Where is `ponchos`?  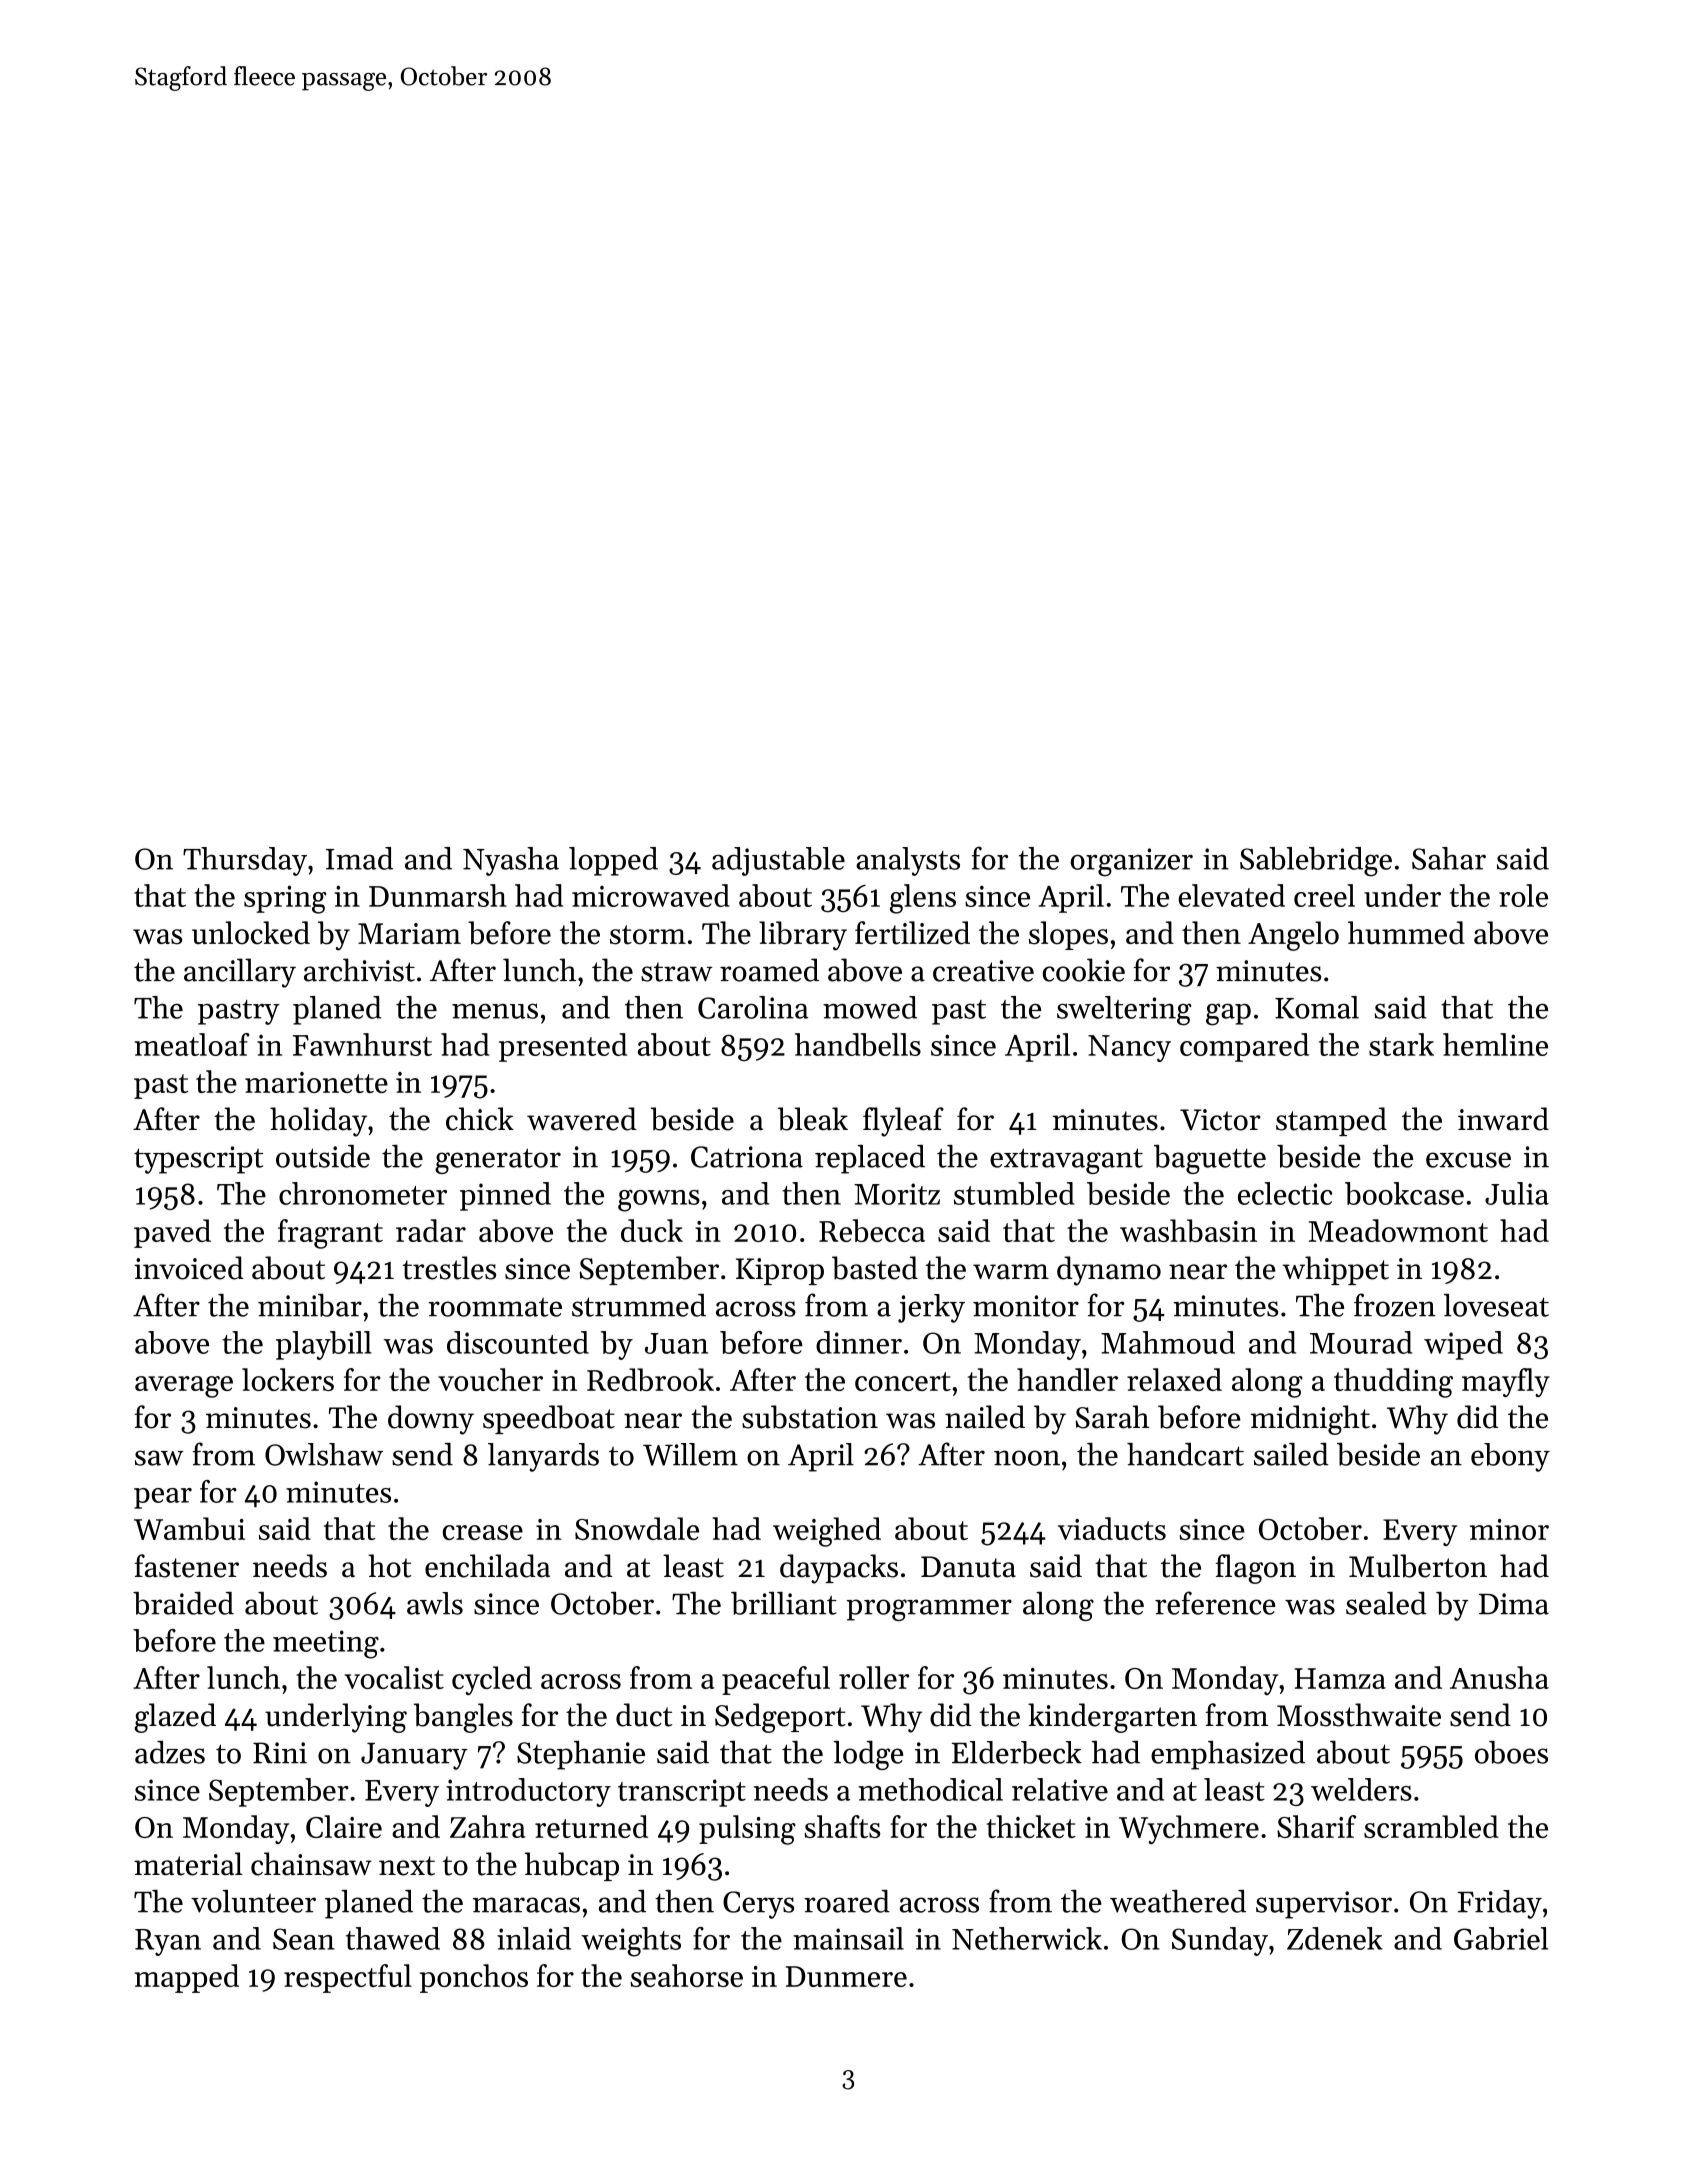 ponchos is located at coordinates (474, 1978).
